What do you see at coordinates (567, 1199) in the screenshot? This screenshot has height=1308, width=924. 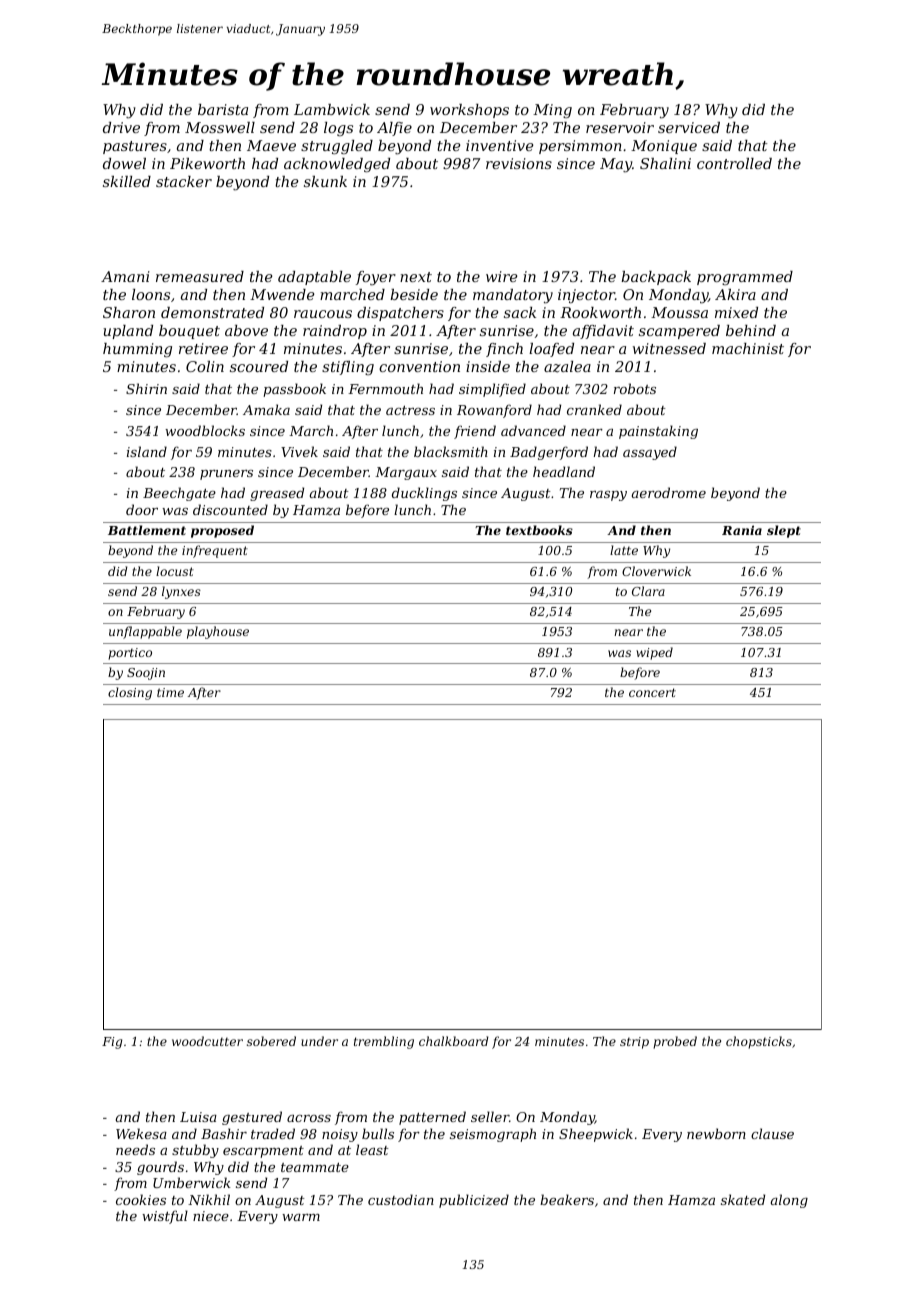 I see `beakers` at bounding box center [567, 1199].
